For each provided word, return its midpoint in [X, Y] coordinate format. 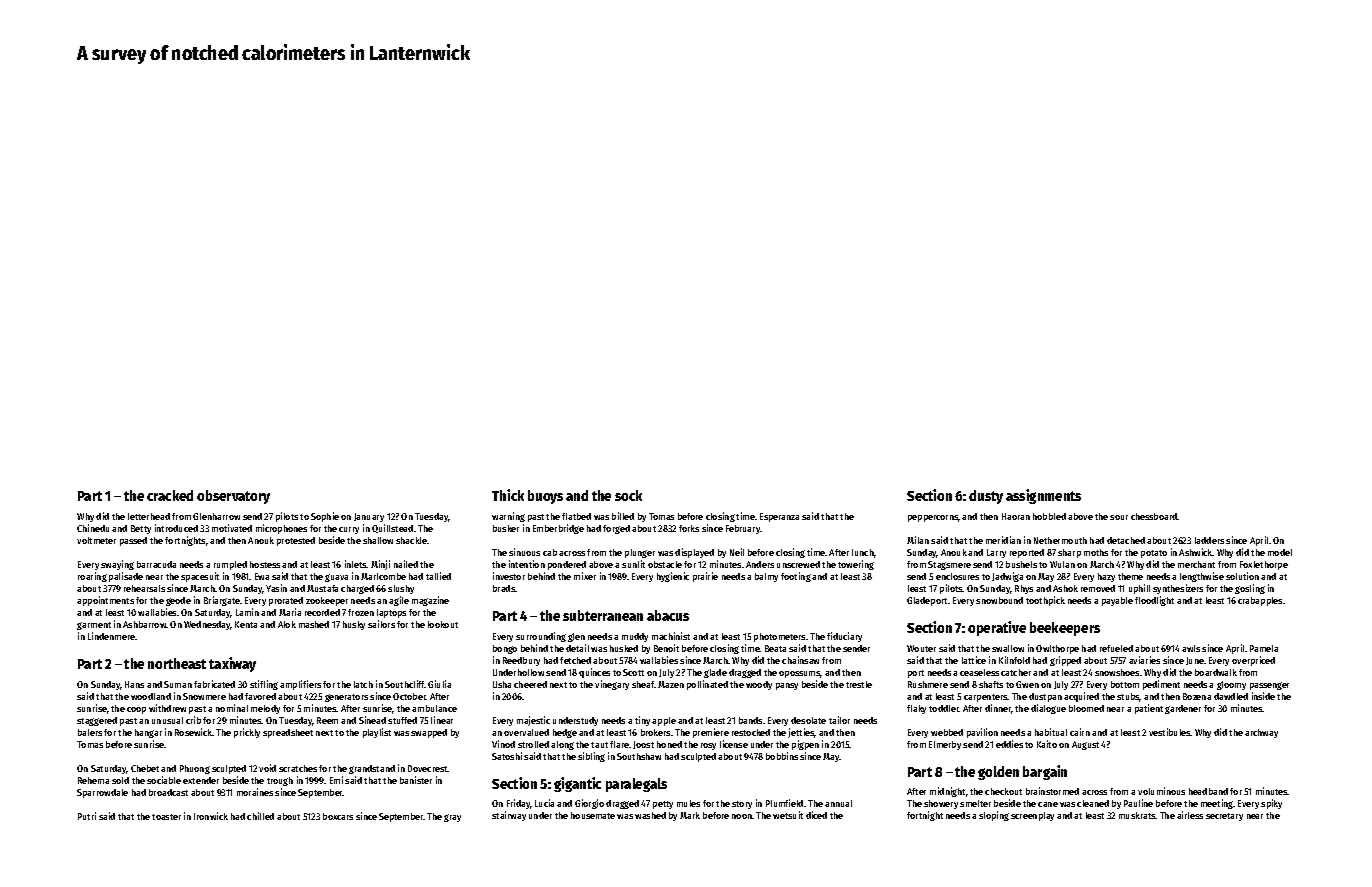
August [1085, 745]
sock [628, 495]
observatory [233, 497]
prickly [247, 733]
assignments [1043, 496]
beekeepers [1065, 629]
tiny [642, 721]
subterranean [603, 615]
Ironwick [211, 816]
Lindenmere [112, 636]
